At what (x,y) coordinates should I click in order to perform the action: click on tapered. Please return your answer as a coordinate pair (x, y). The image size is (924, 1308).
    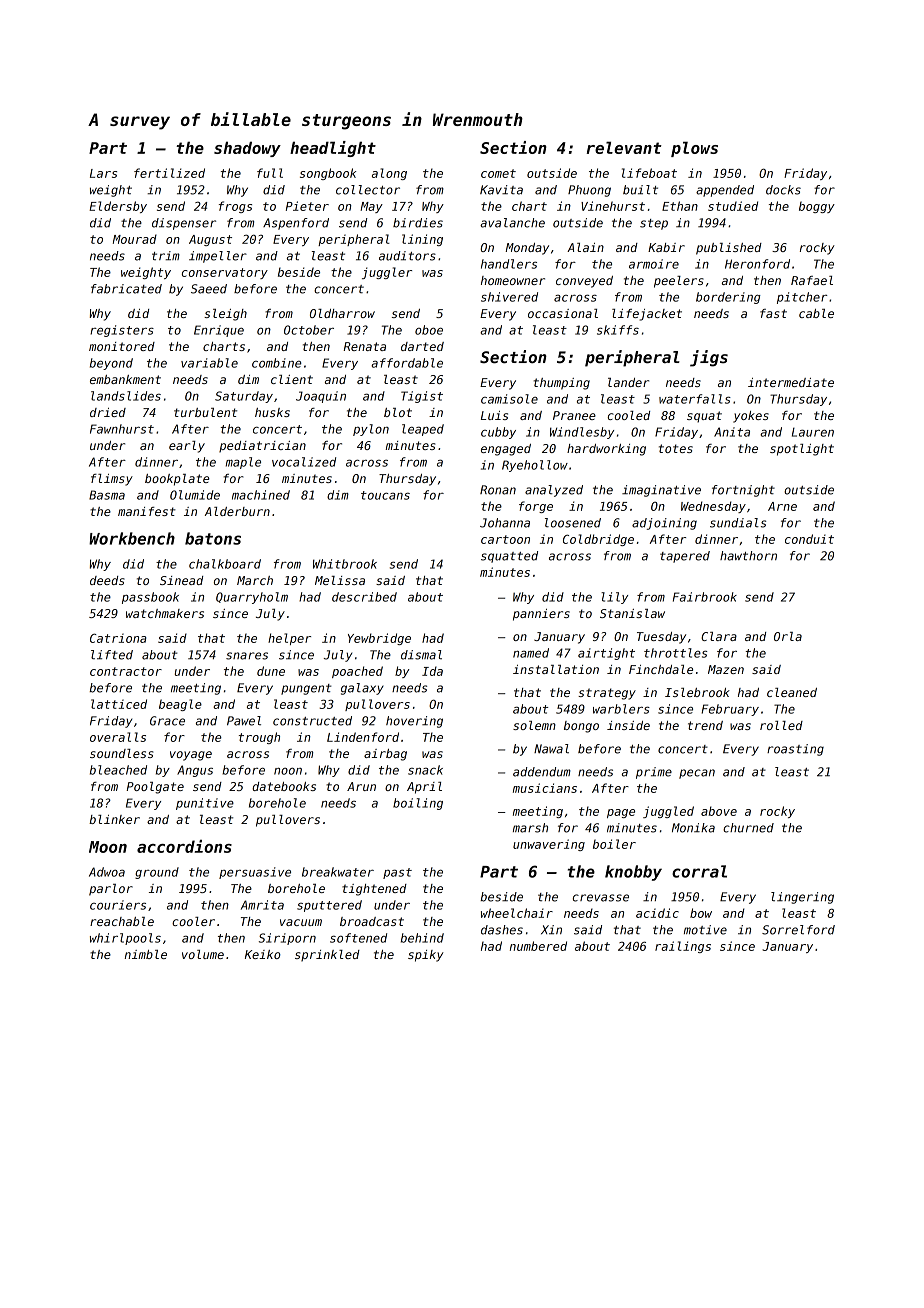
    Looking at the image, I should click on (685, 557).
